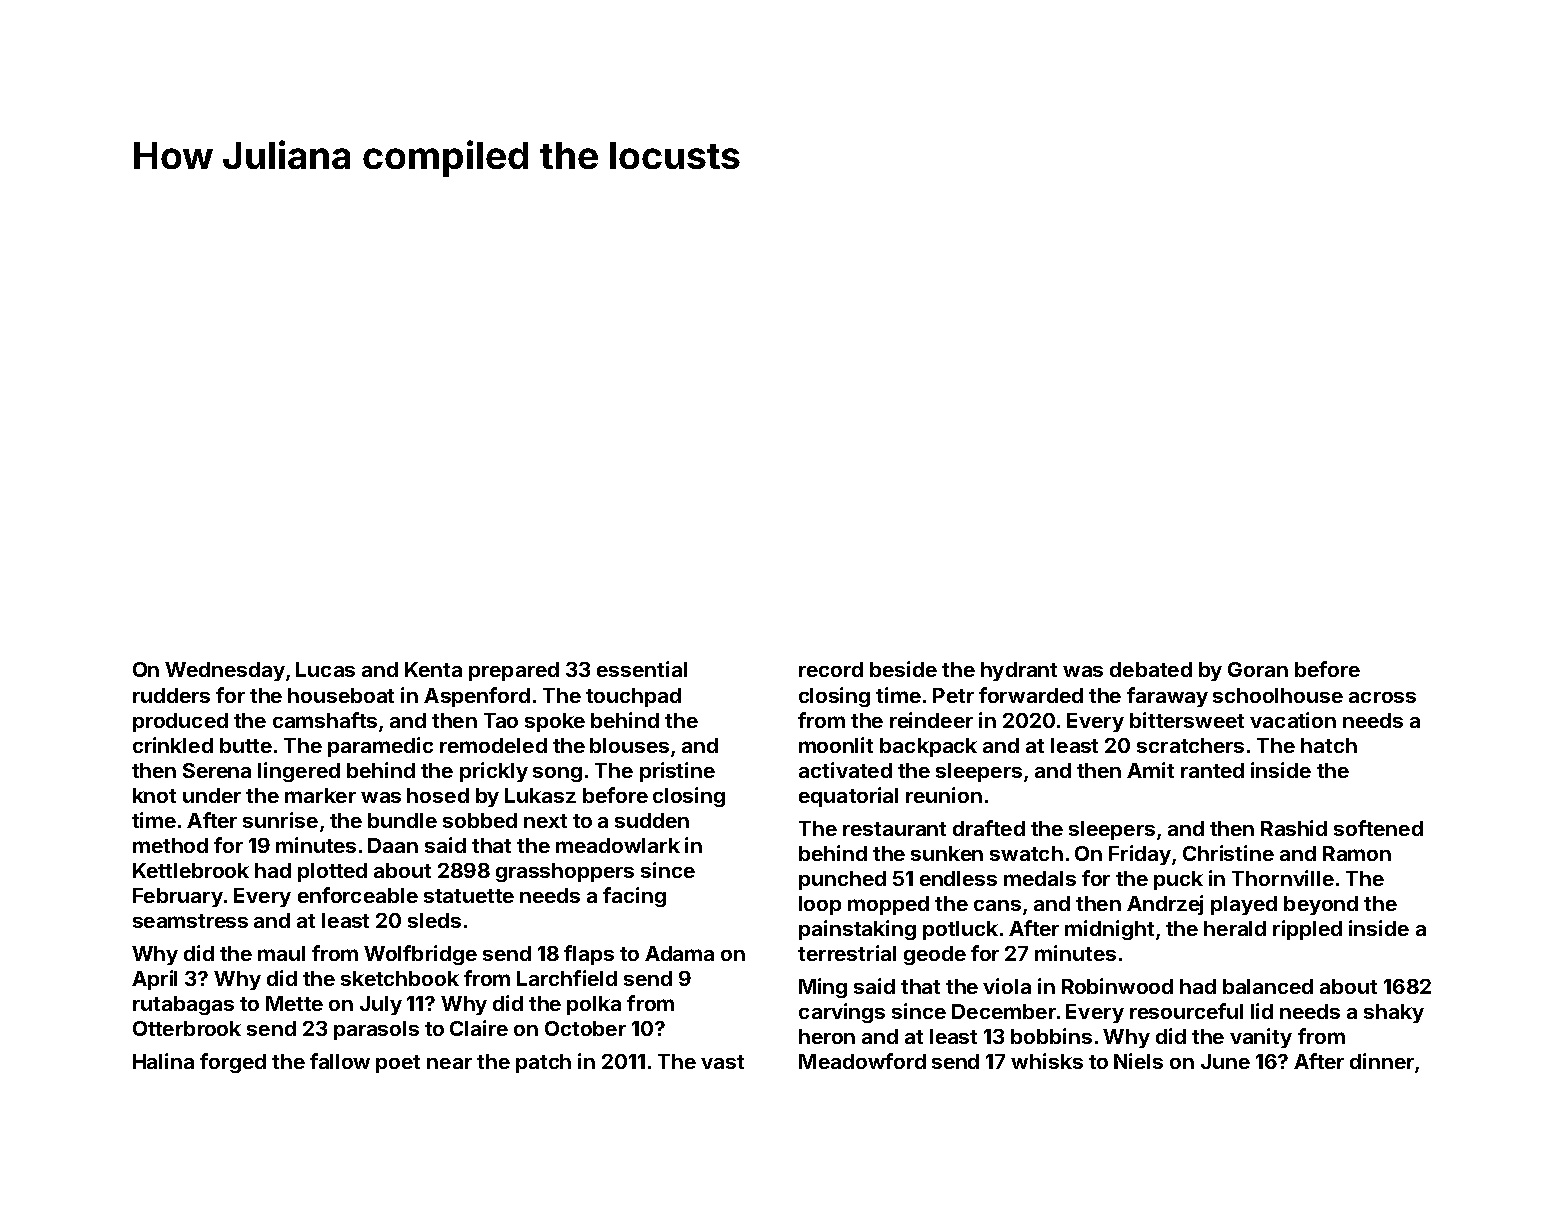 The image size is (1564, 1209). Describe the element at coordinates (842, 880) in the image. I see `punched` at that location.
